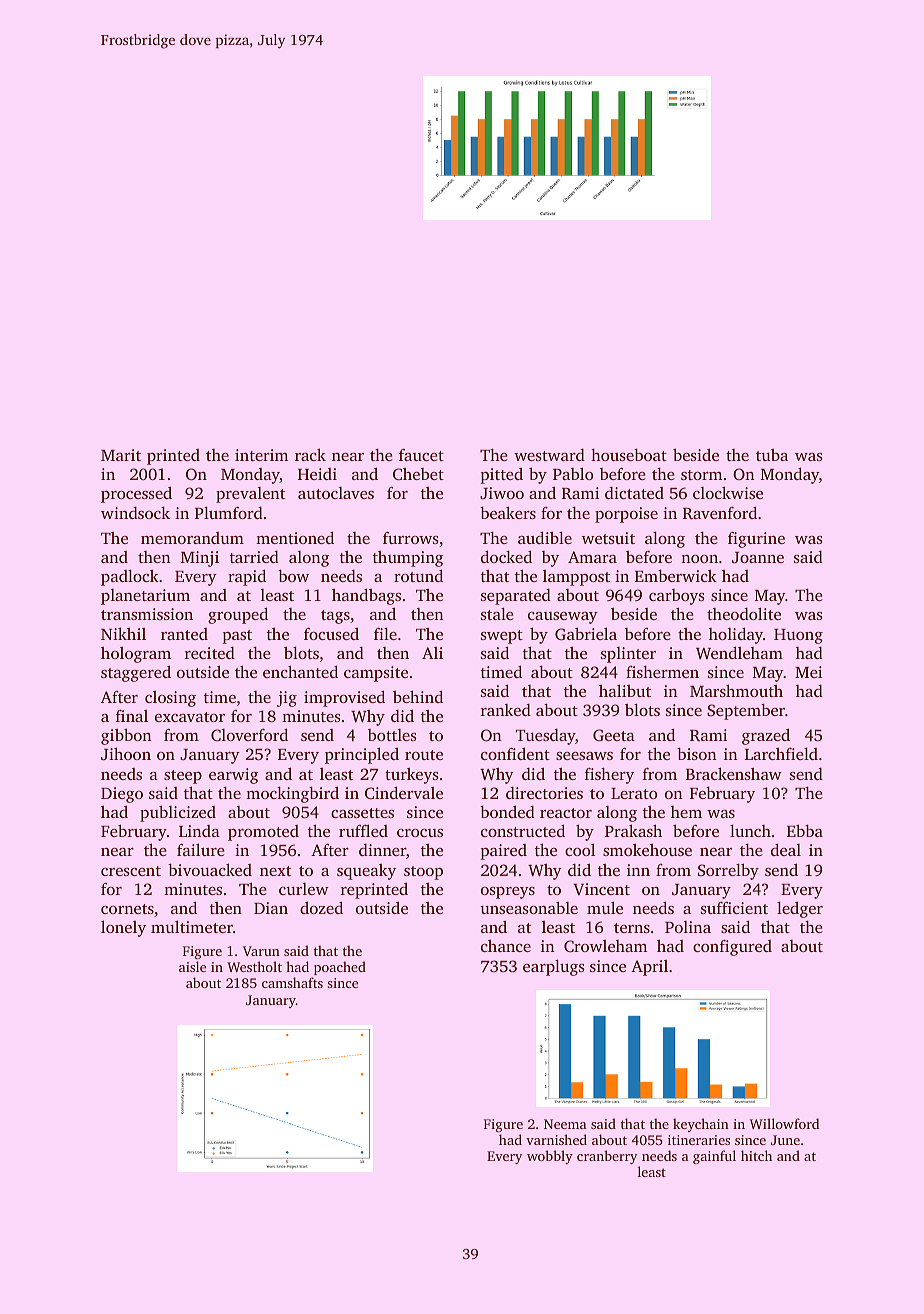  I want to click on houseboat, so click(629, 455).
